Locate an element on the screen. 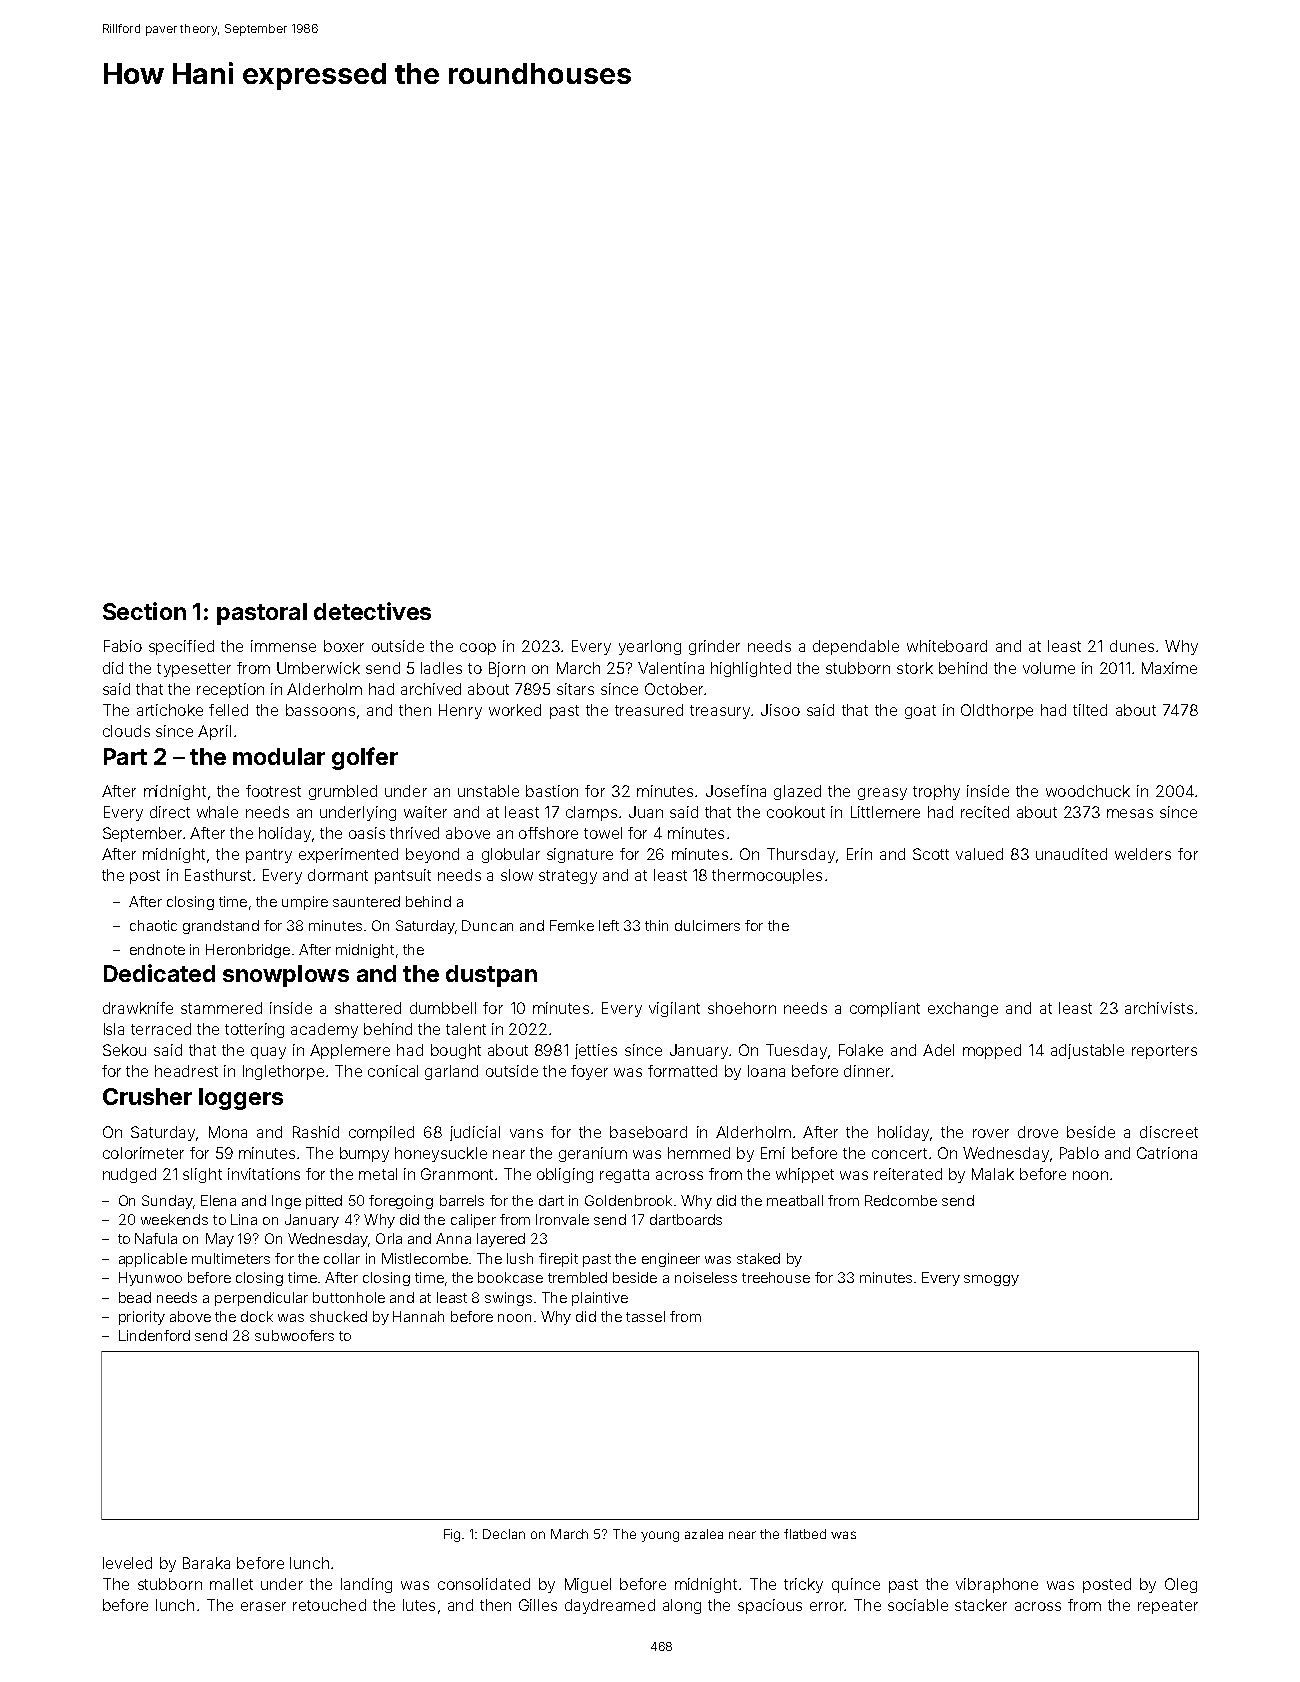 The height and width of the screenshot is (1682, 1300). Easthurst is located at coordinates (218, 875).
